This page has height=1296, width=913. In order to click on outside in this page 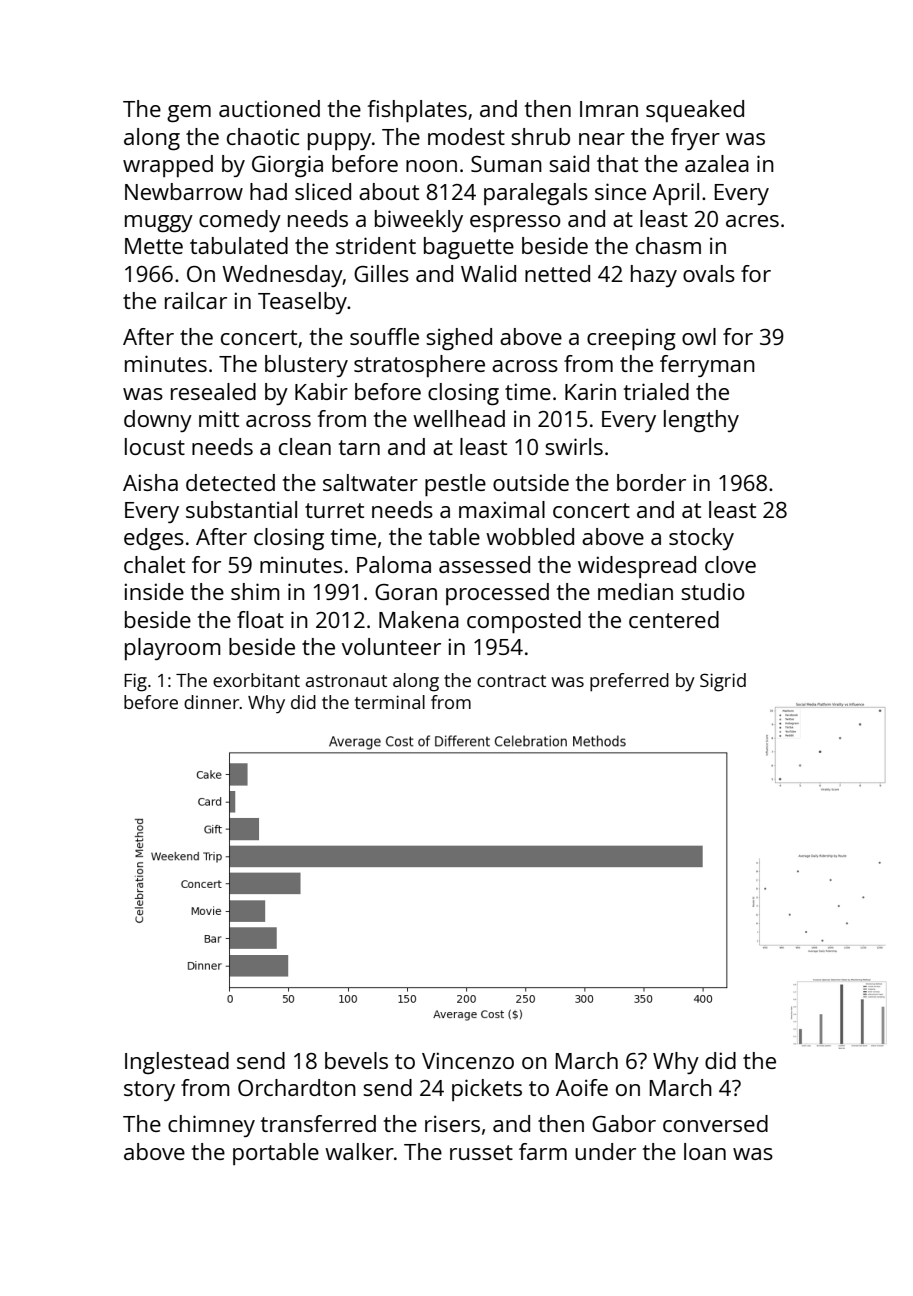, I will do `click(531, 482)`.
